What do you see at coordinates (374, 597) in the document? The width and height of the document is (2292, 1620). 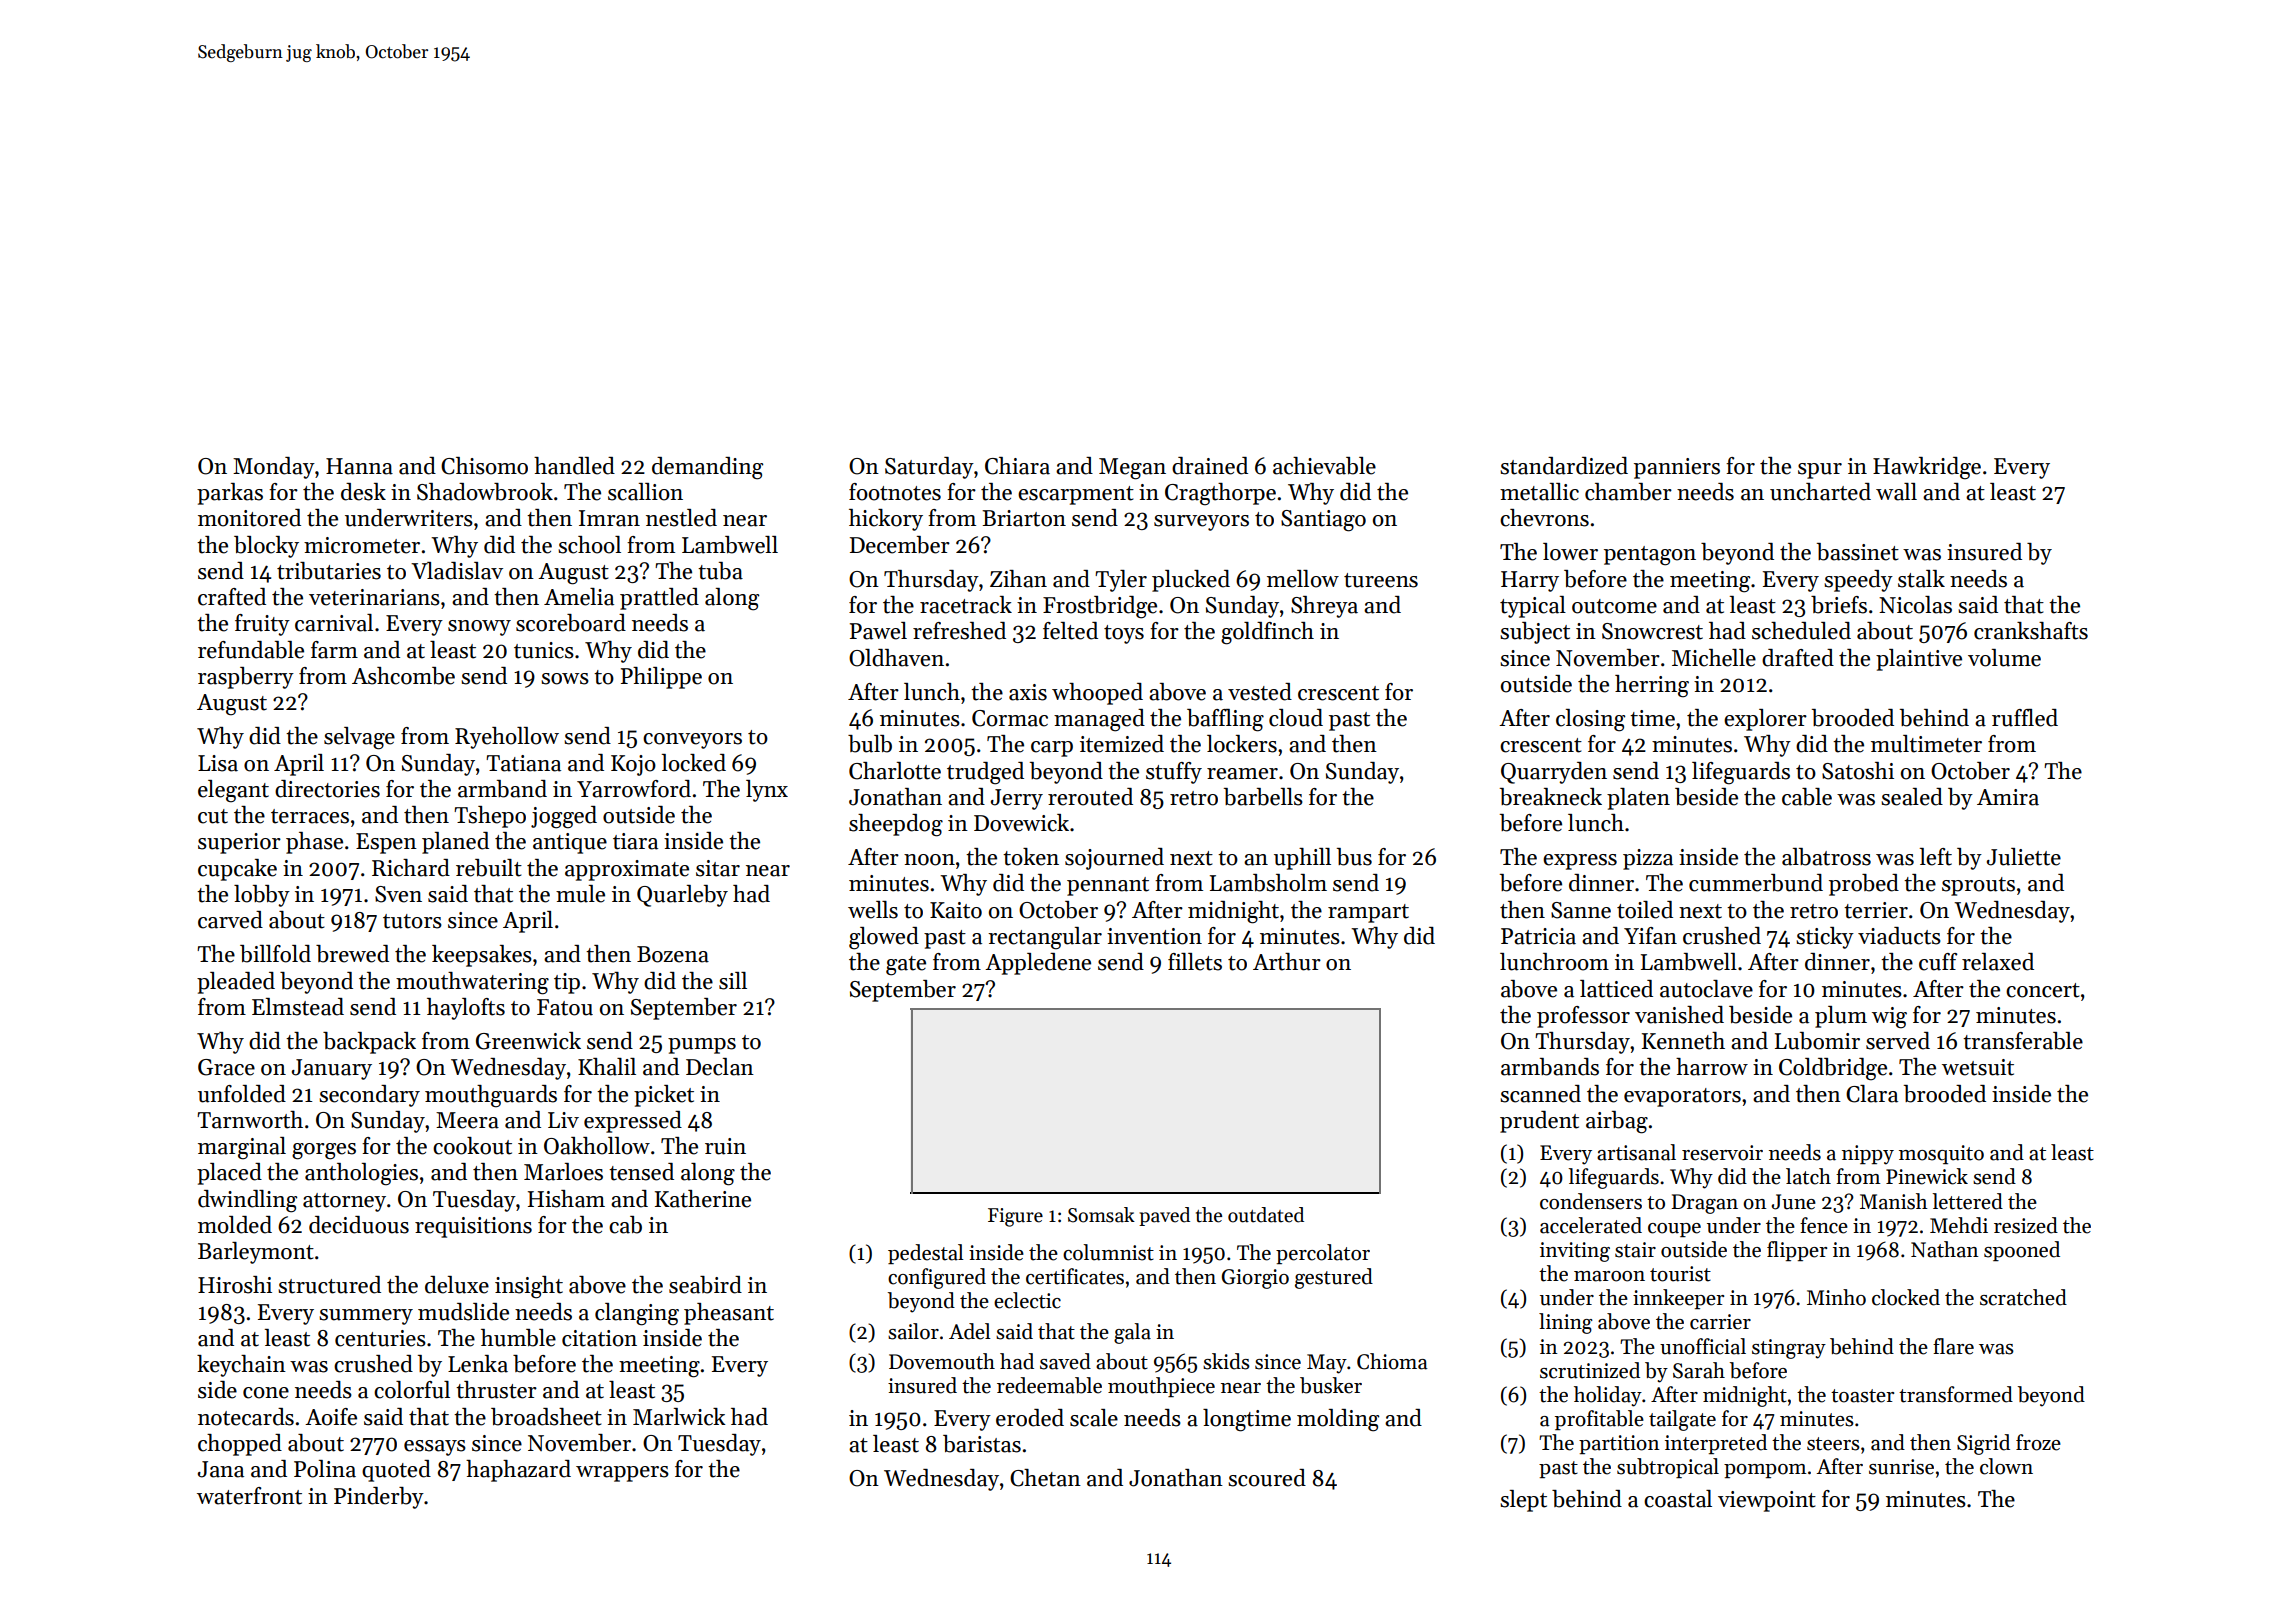 I see `veterinarians` at bounding box center [374, 597].
